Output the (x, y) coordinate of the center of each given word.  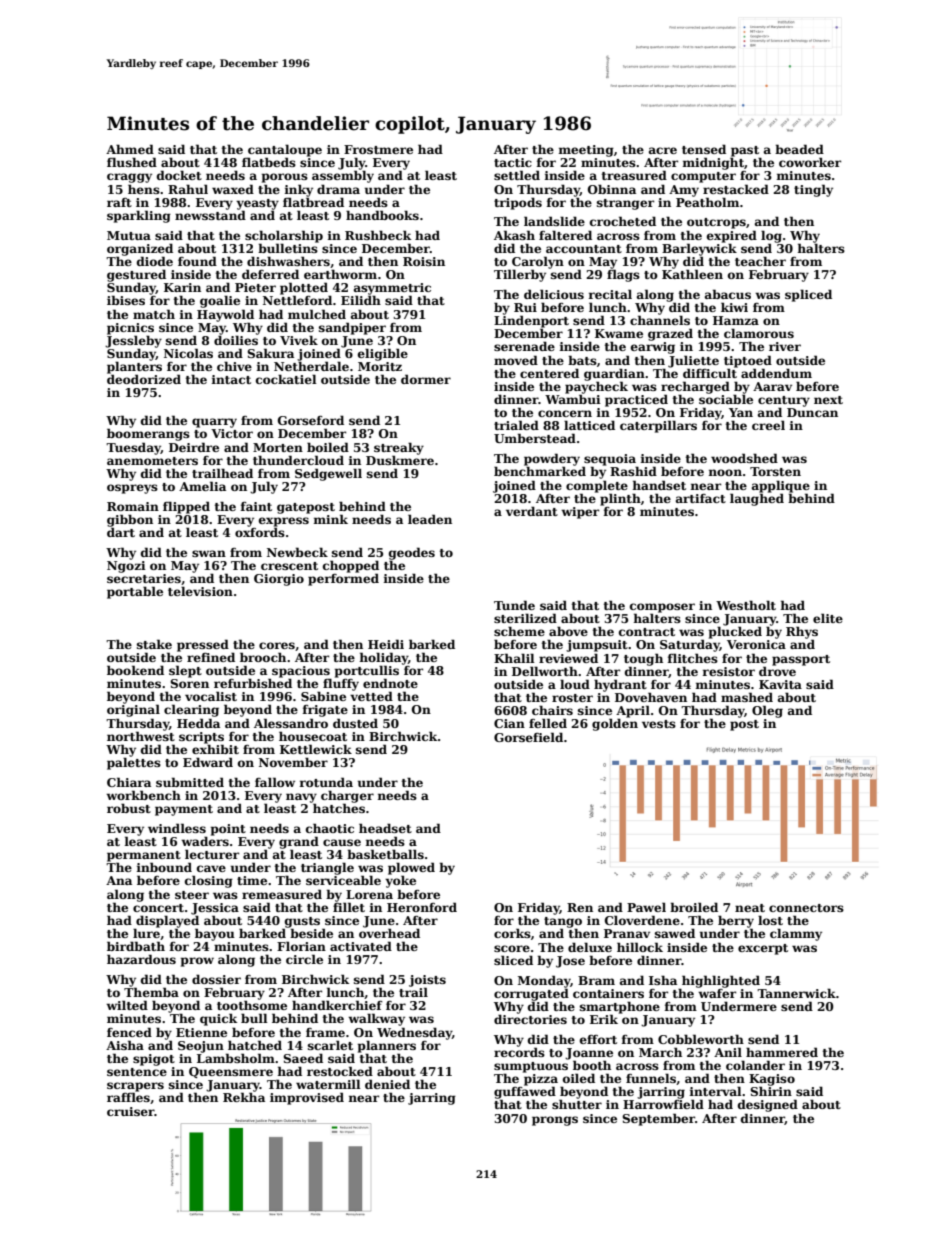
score (512, 948)
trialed (516, 425)
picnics (130, 329)
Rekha (244, 1097)
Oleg (767, 711)
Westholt (746, 605)
